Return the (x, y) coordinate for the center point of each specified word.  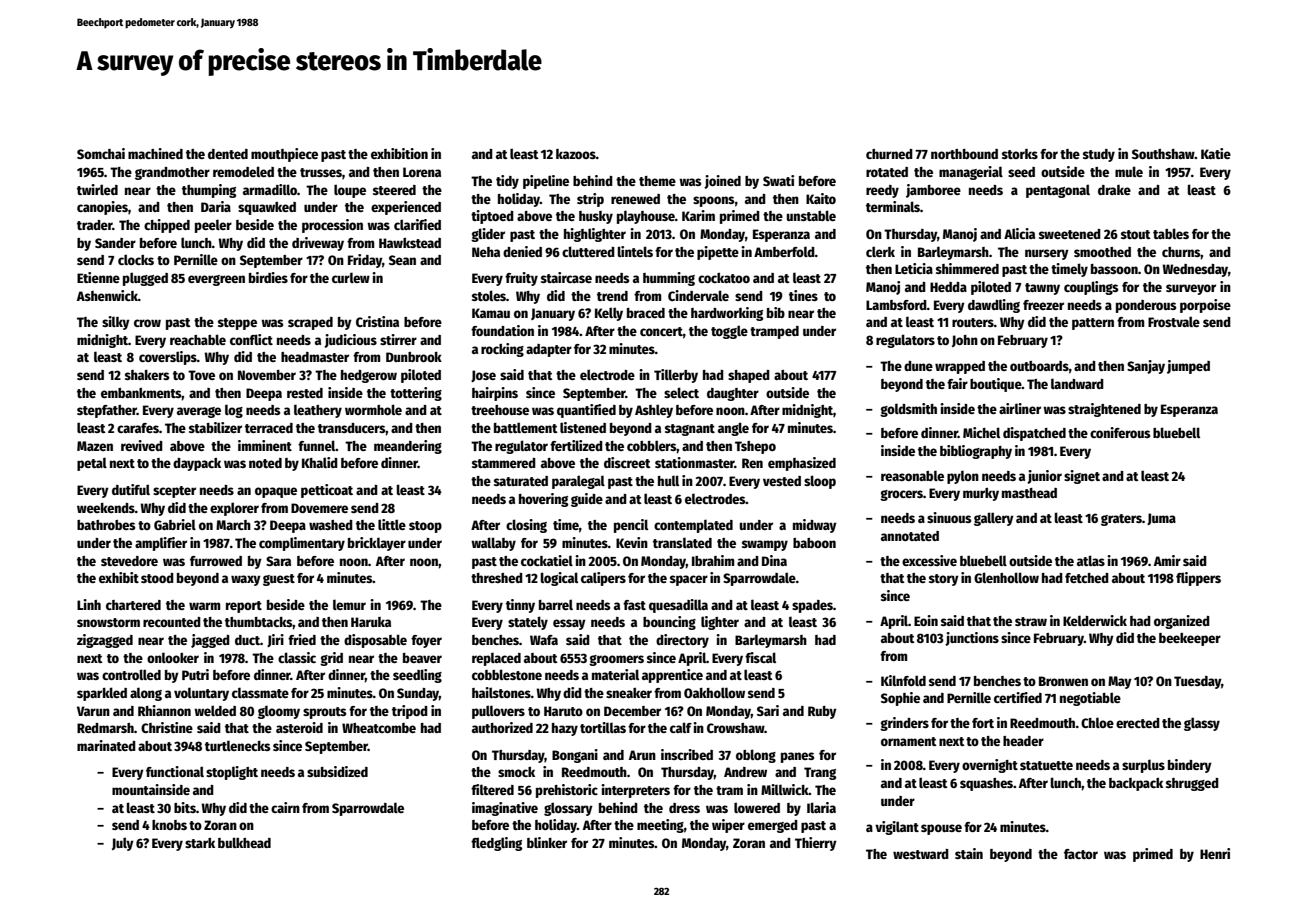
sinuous (949, 517)
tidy (507, 182)
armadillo (270, 189)
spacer (689, 580)
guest (279, 580)
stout (1136, 234)
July (123, 844)
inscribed (687, 754)
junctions (972, 639)
